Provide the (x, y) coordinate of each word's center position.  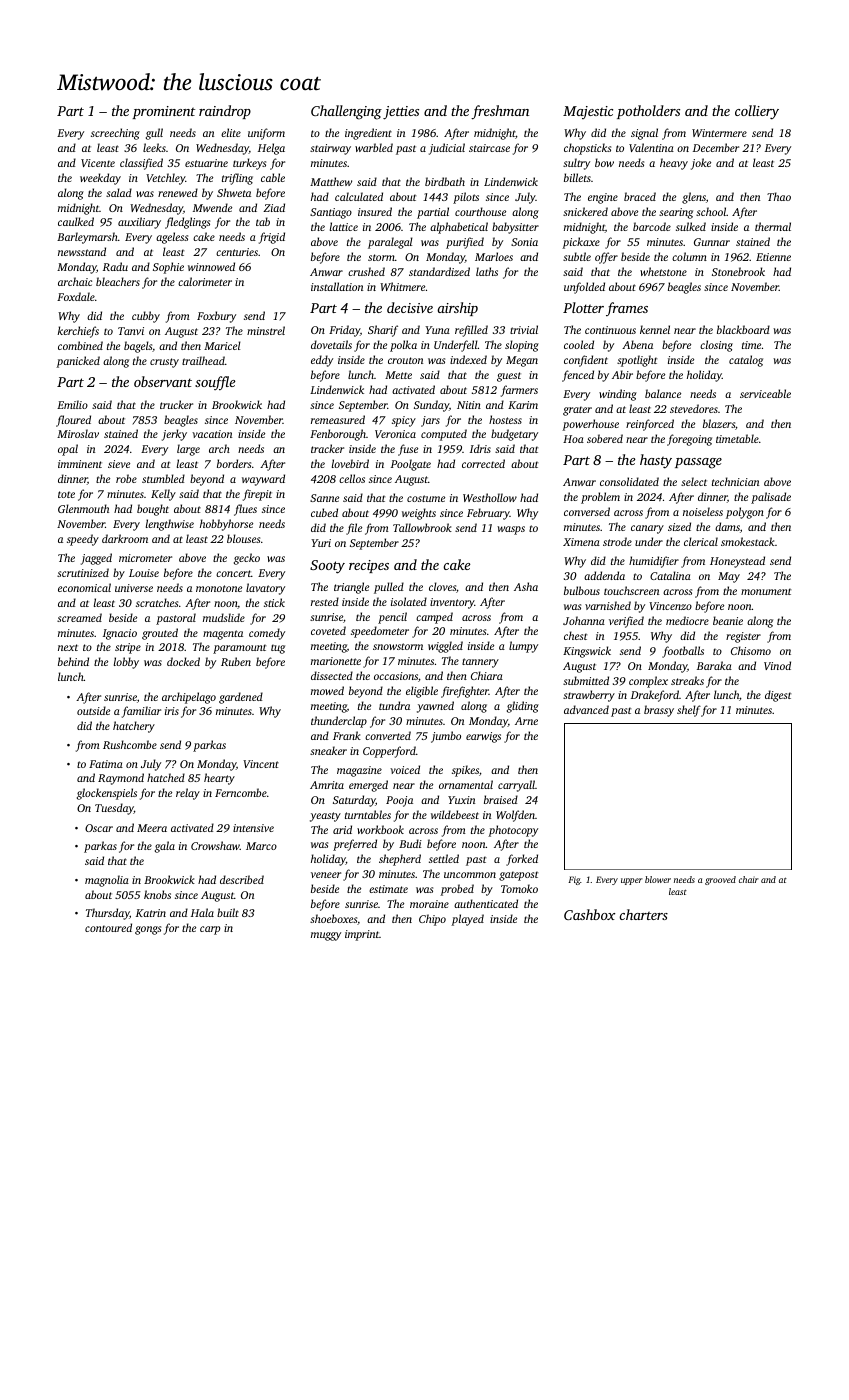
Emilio (72, 404)
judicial (447, 149)
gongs (148, 930)
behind (73, 661)
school (711, 211)
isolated (409, 601)
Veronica (395, 434)
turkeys (249, 164)
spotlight (637, 361)
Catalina (670, 575)
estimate (388, 889)
